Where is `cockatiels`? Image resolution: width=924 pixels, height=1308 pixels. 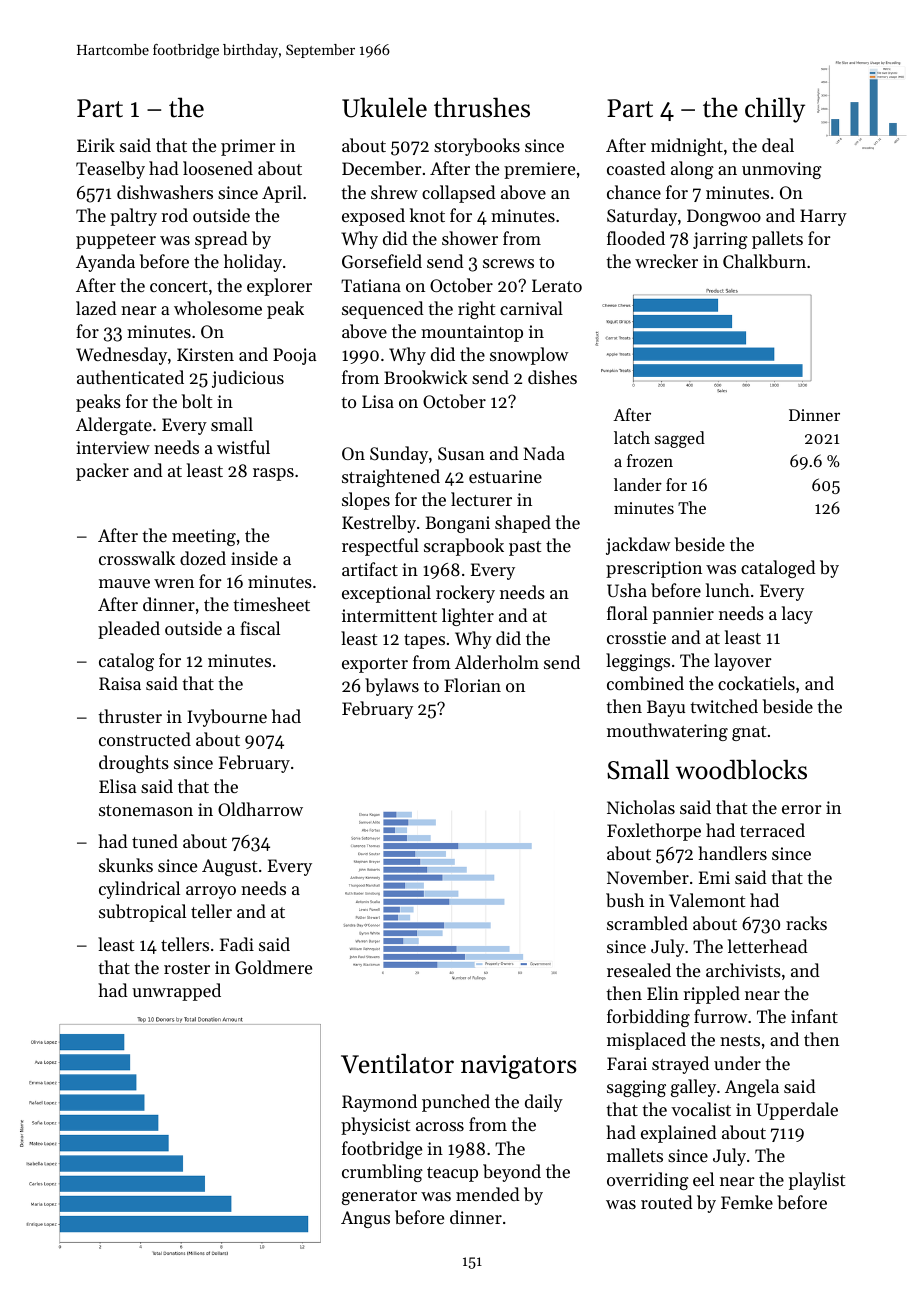 cockatiels is located at coordinates (756, 683).
